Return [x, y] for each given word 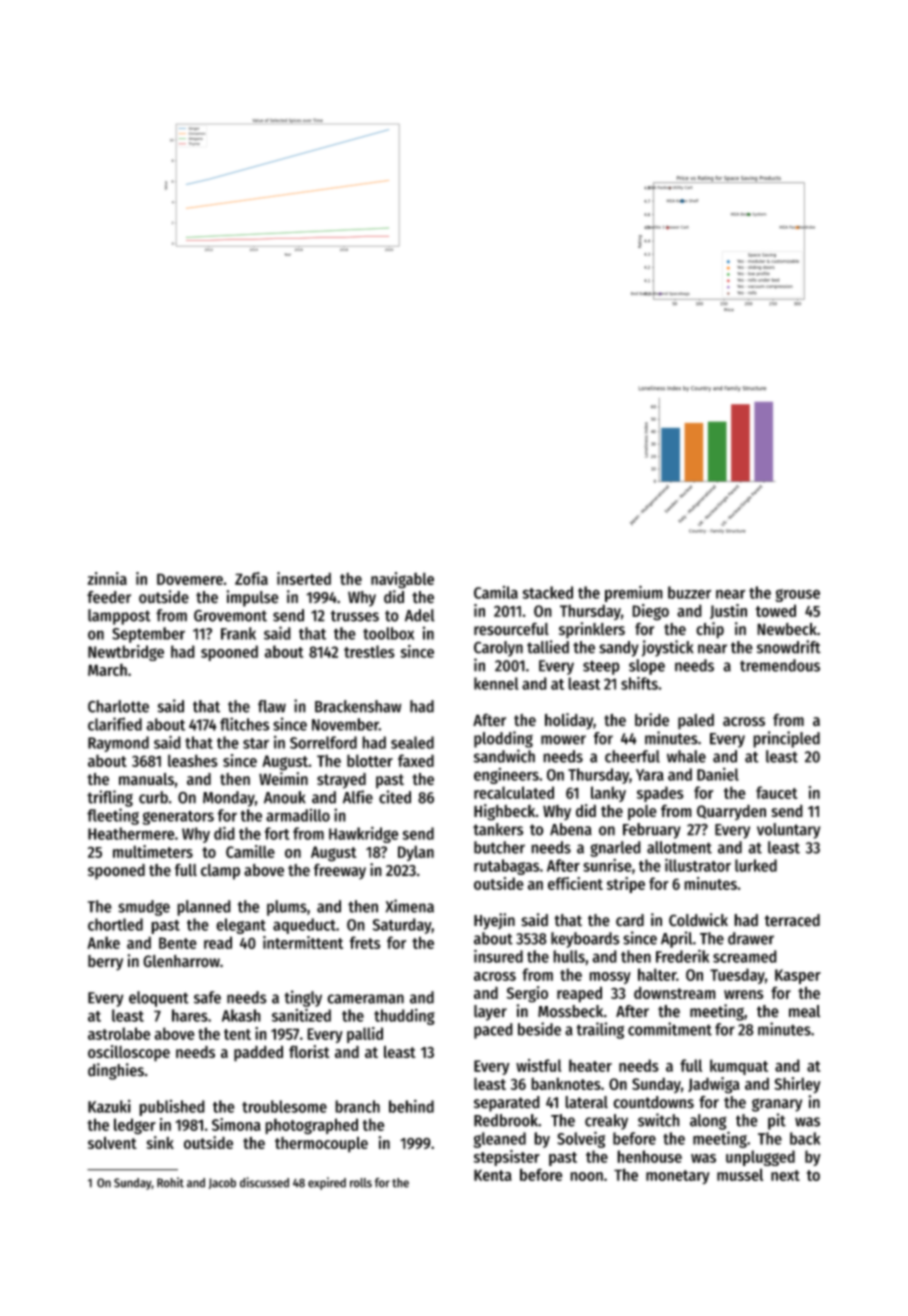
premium [634, 593]
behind [411, 1106]
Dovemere [190, 579]
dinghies [116, 1071]
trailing [600, 1030]
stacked [547, 592]
